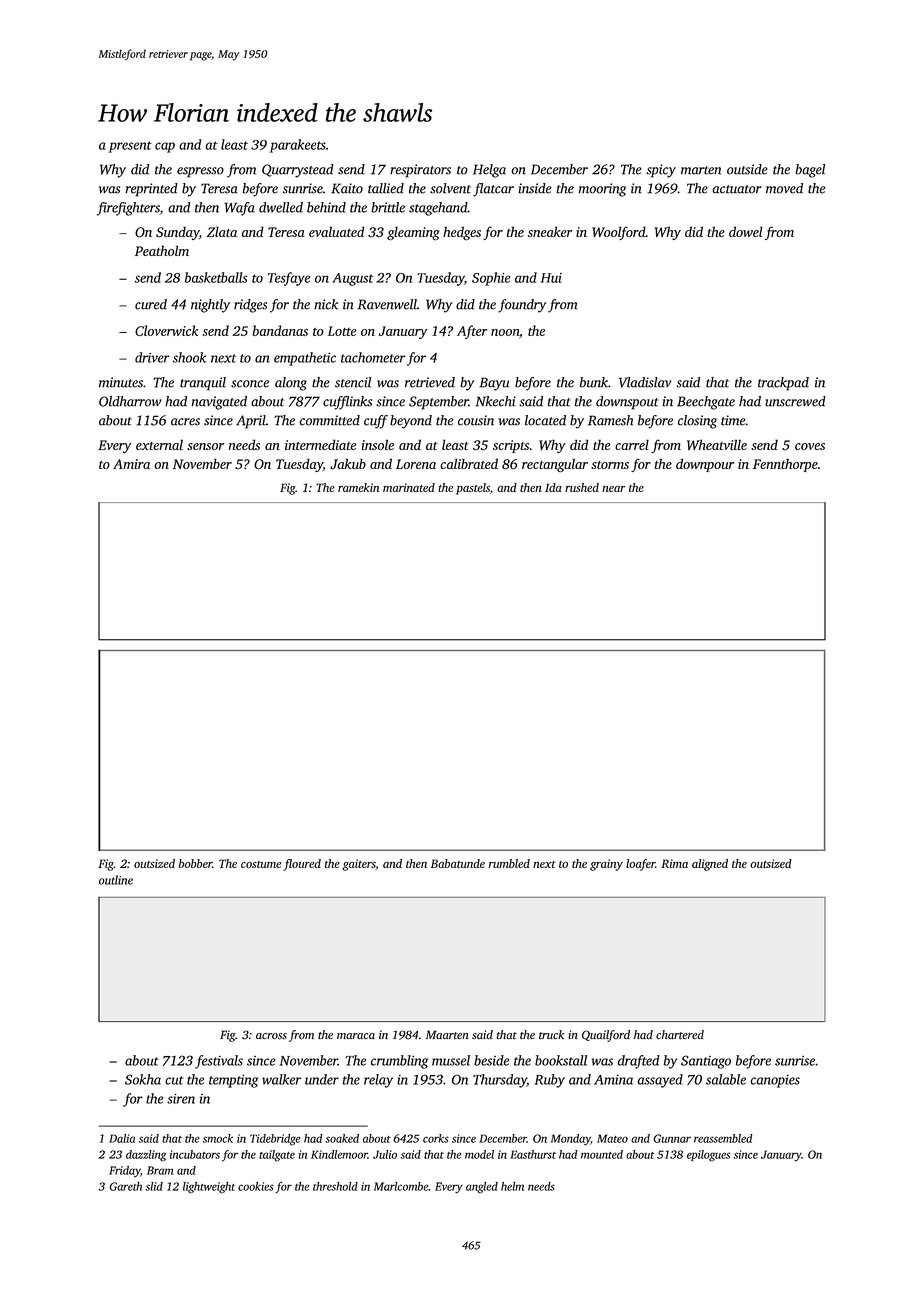  What do you see at coordinates (116, 880) in the screenshot?
I see `outline` at bounding box center [116, 880].
